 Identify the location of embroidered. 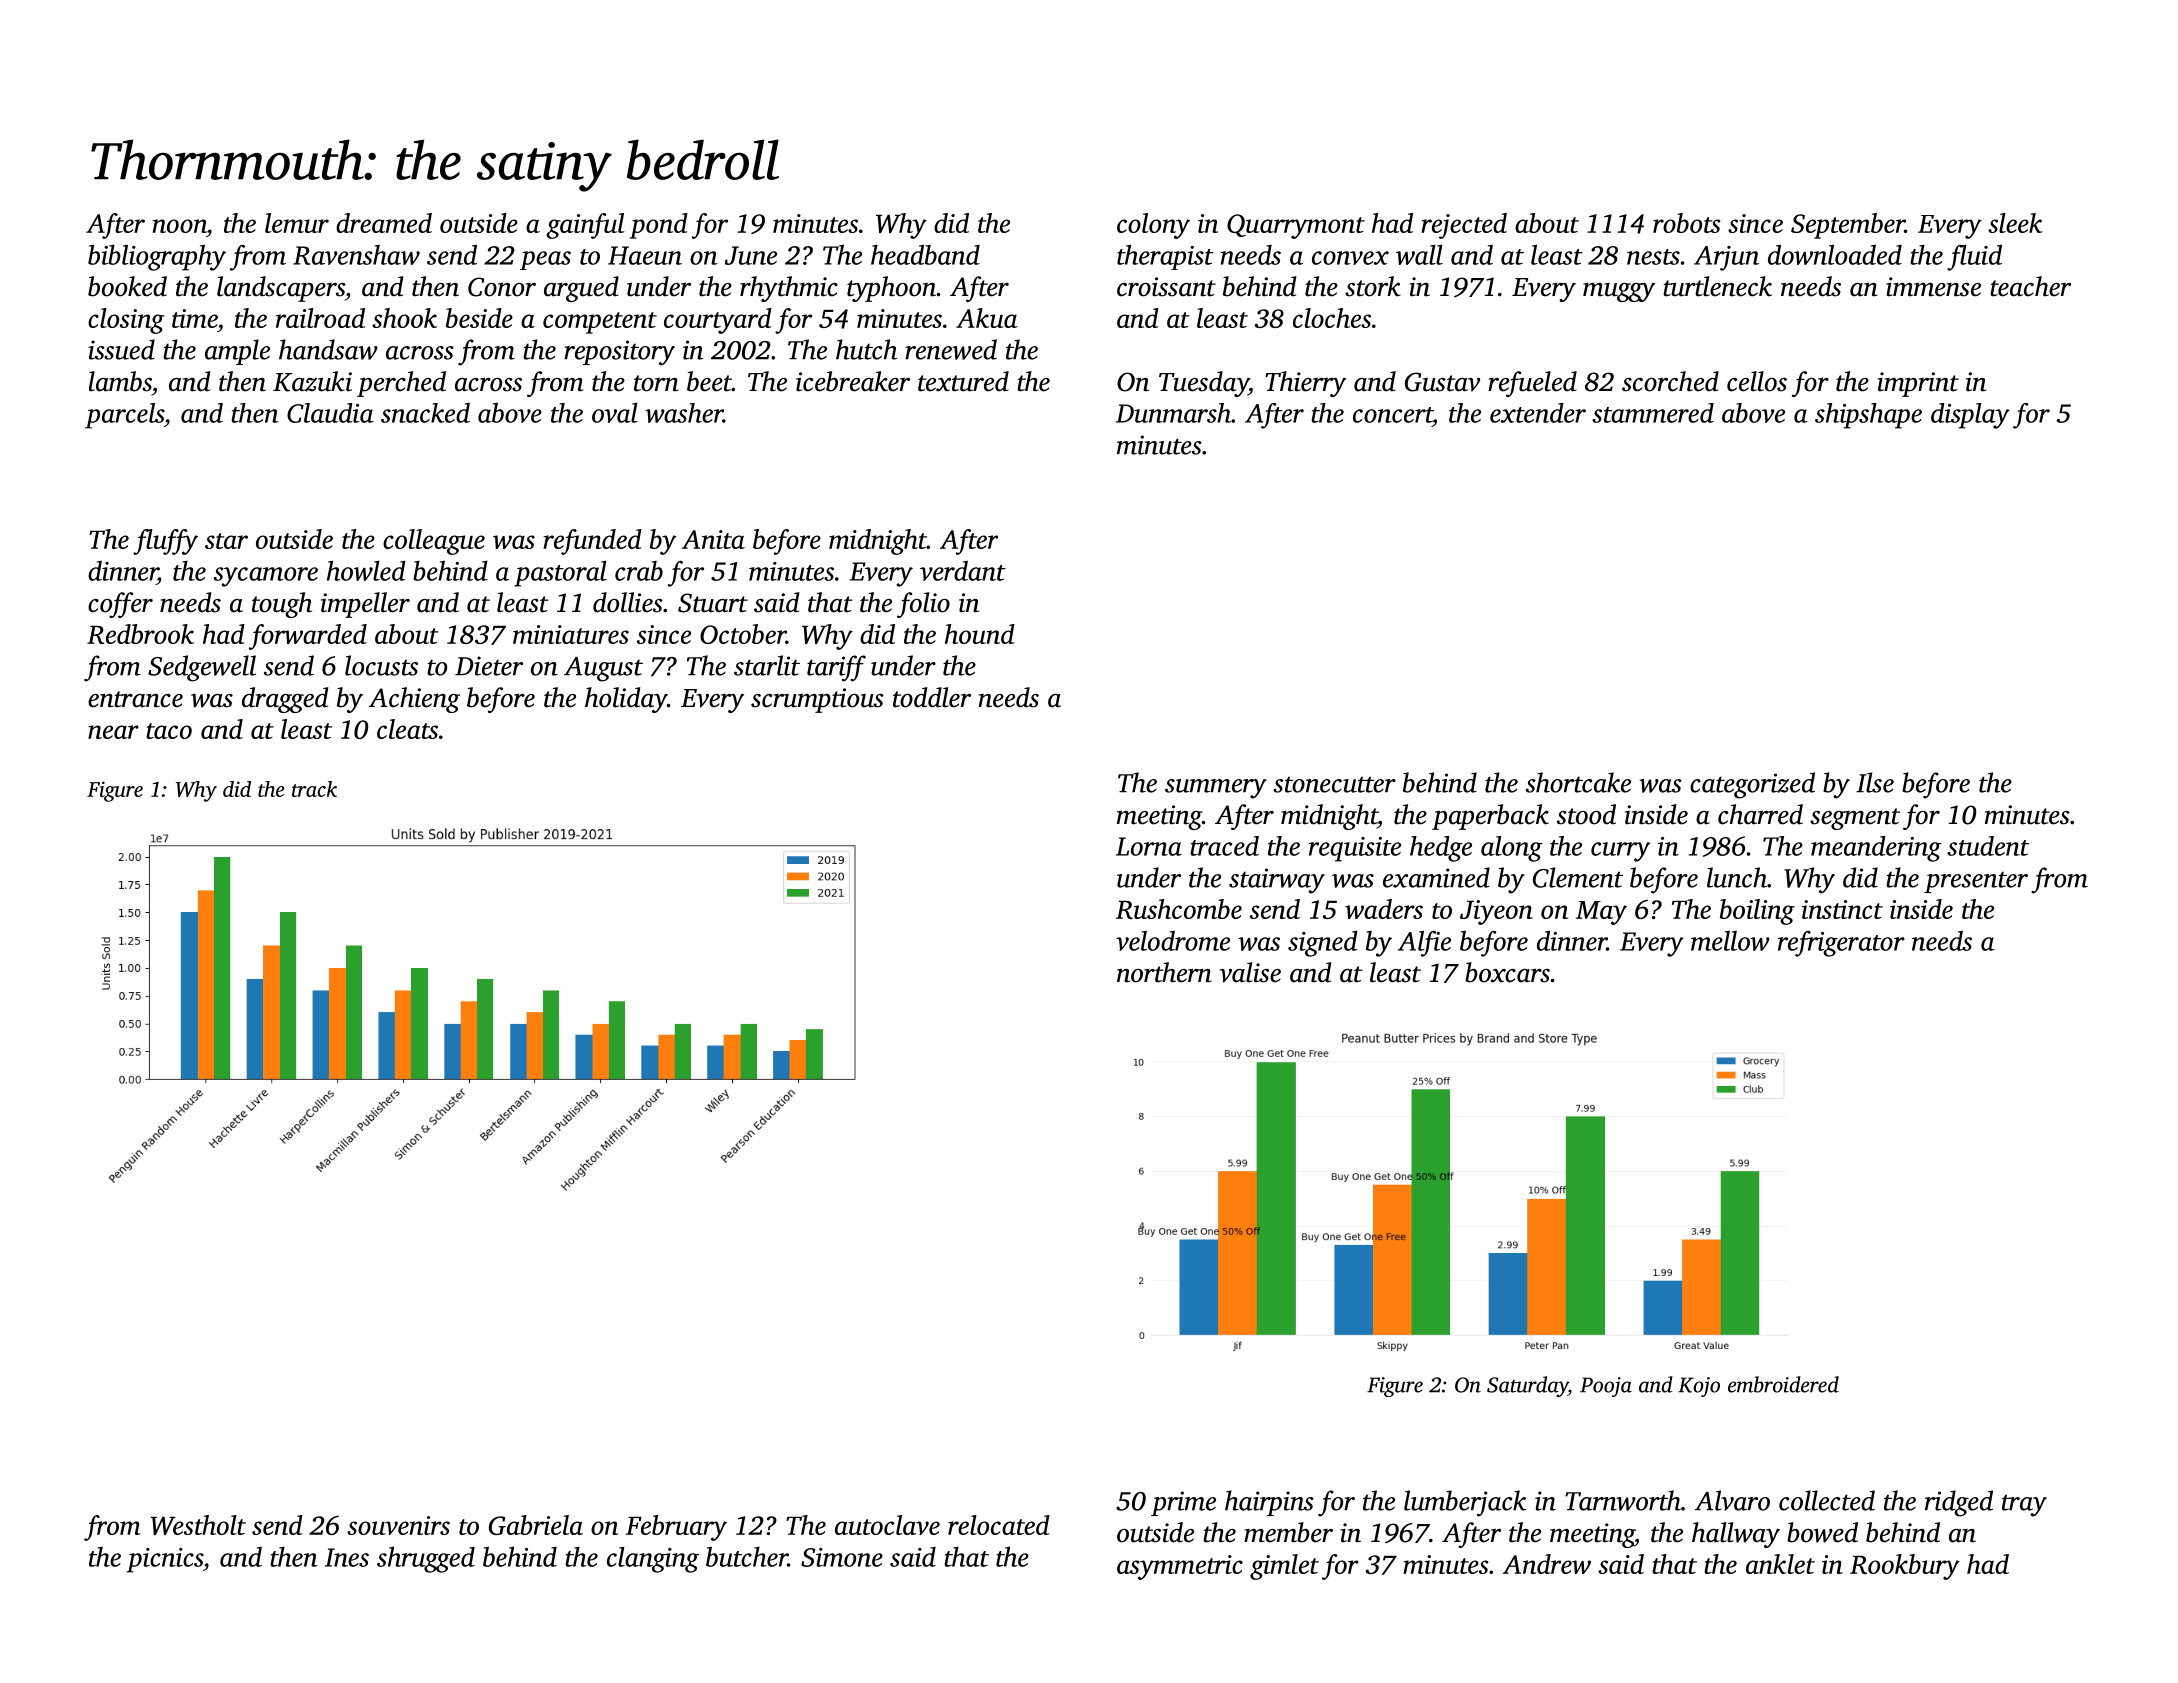
(1783, 1384).
